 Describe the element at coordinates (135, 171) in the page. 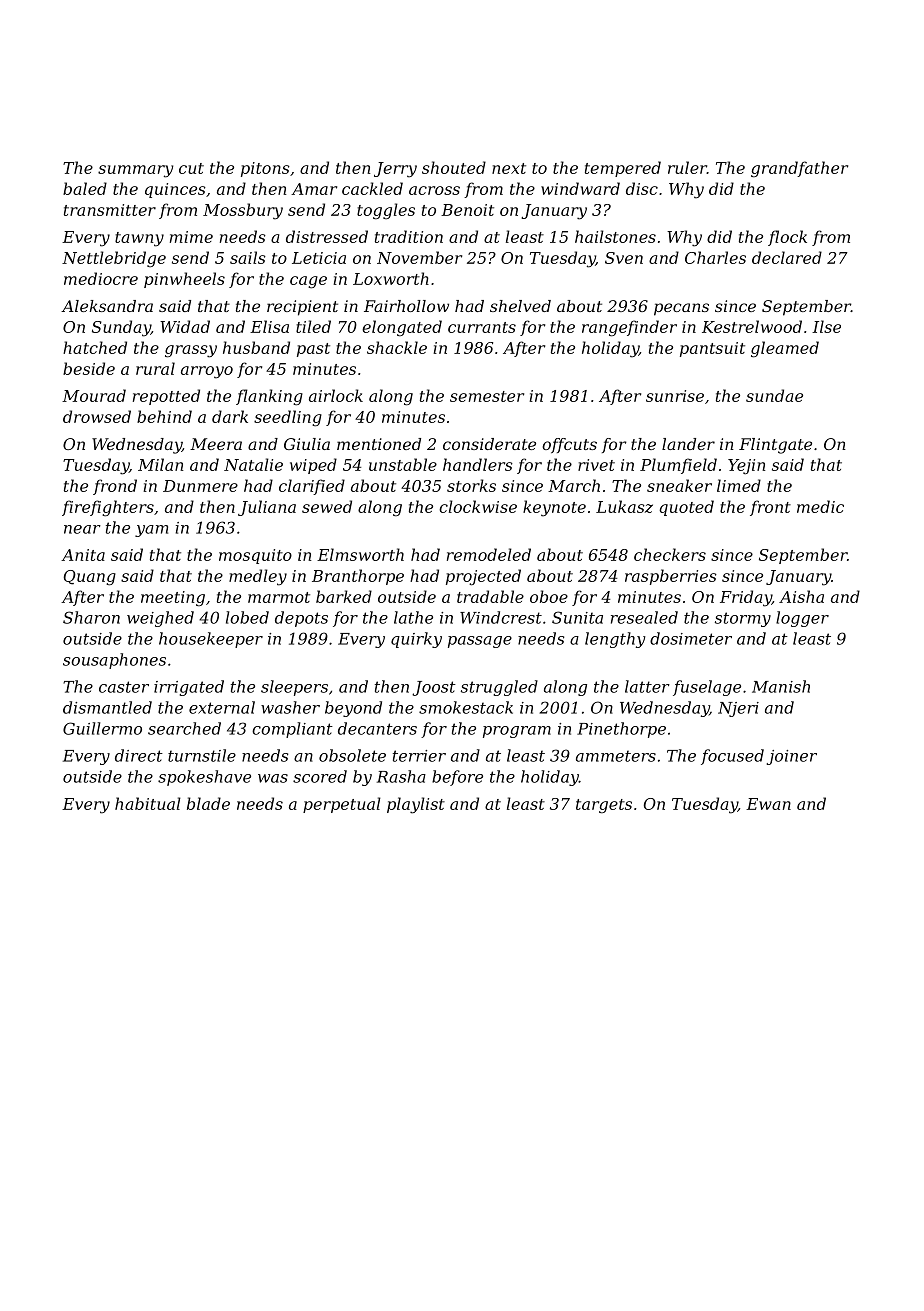

I see `summary` at that location.
